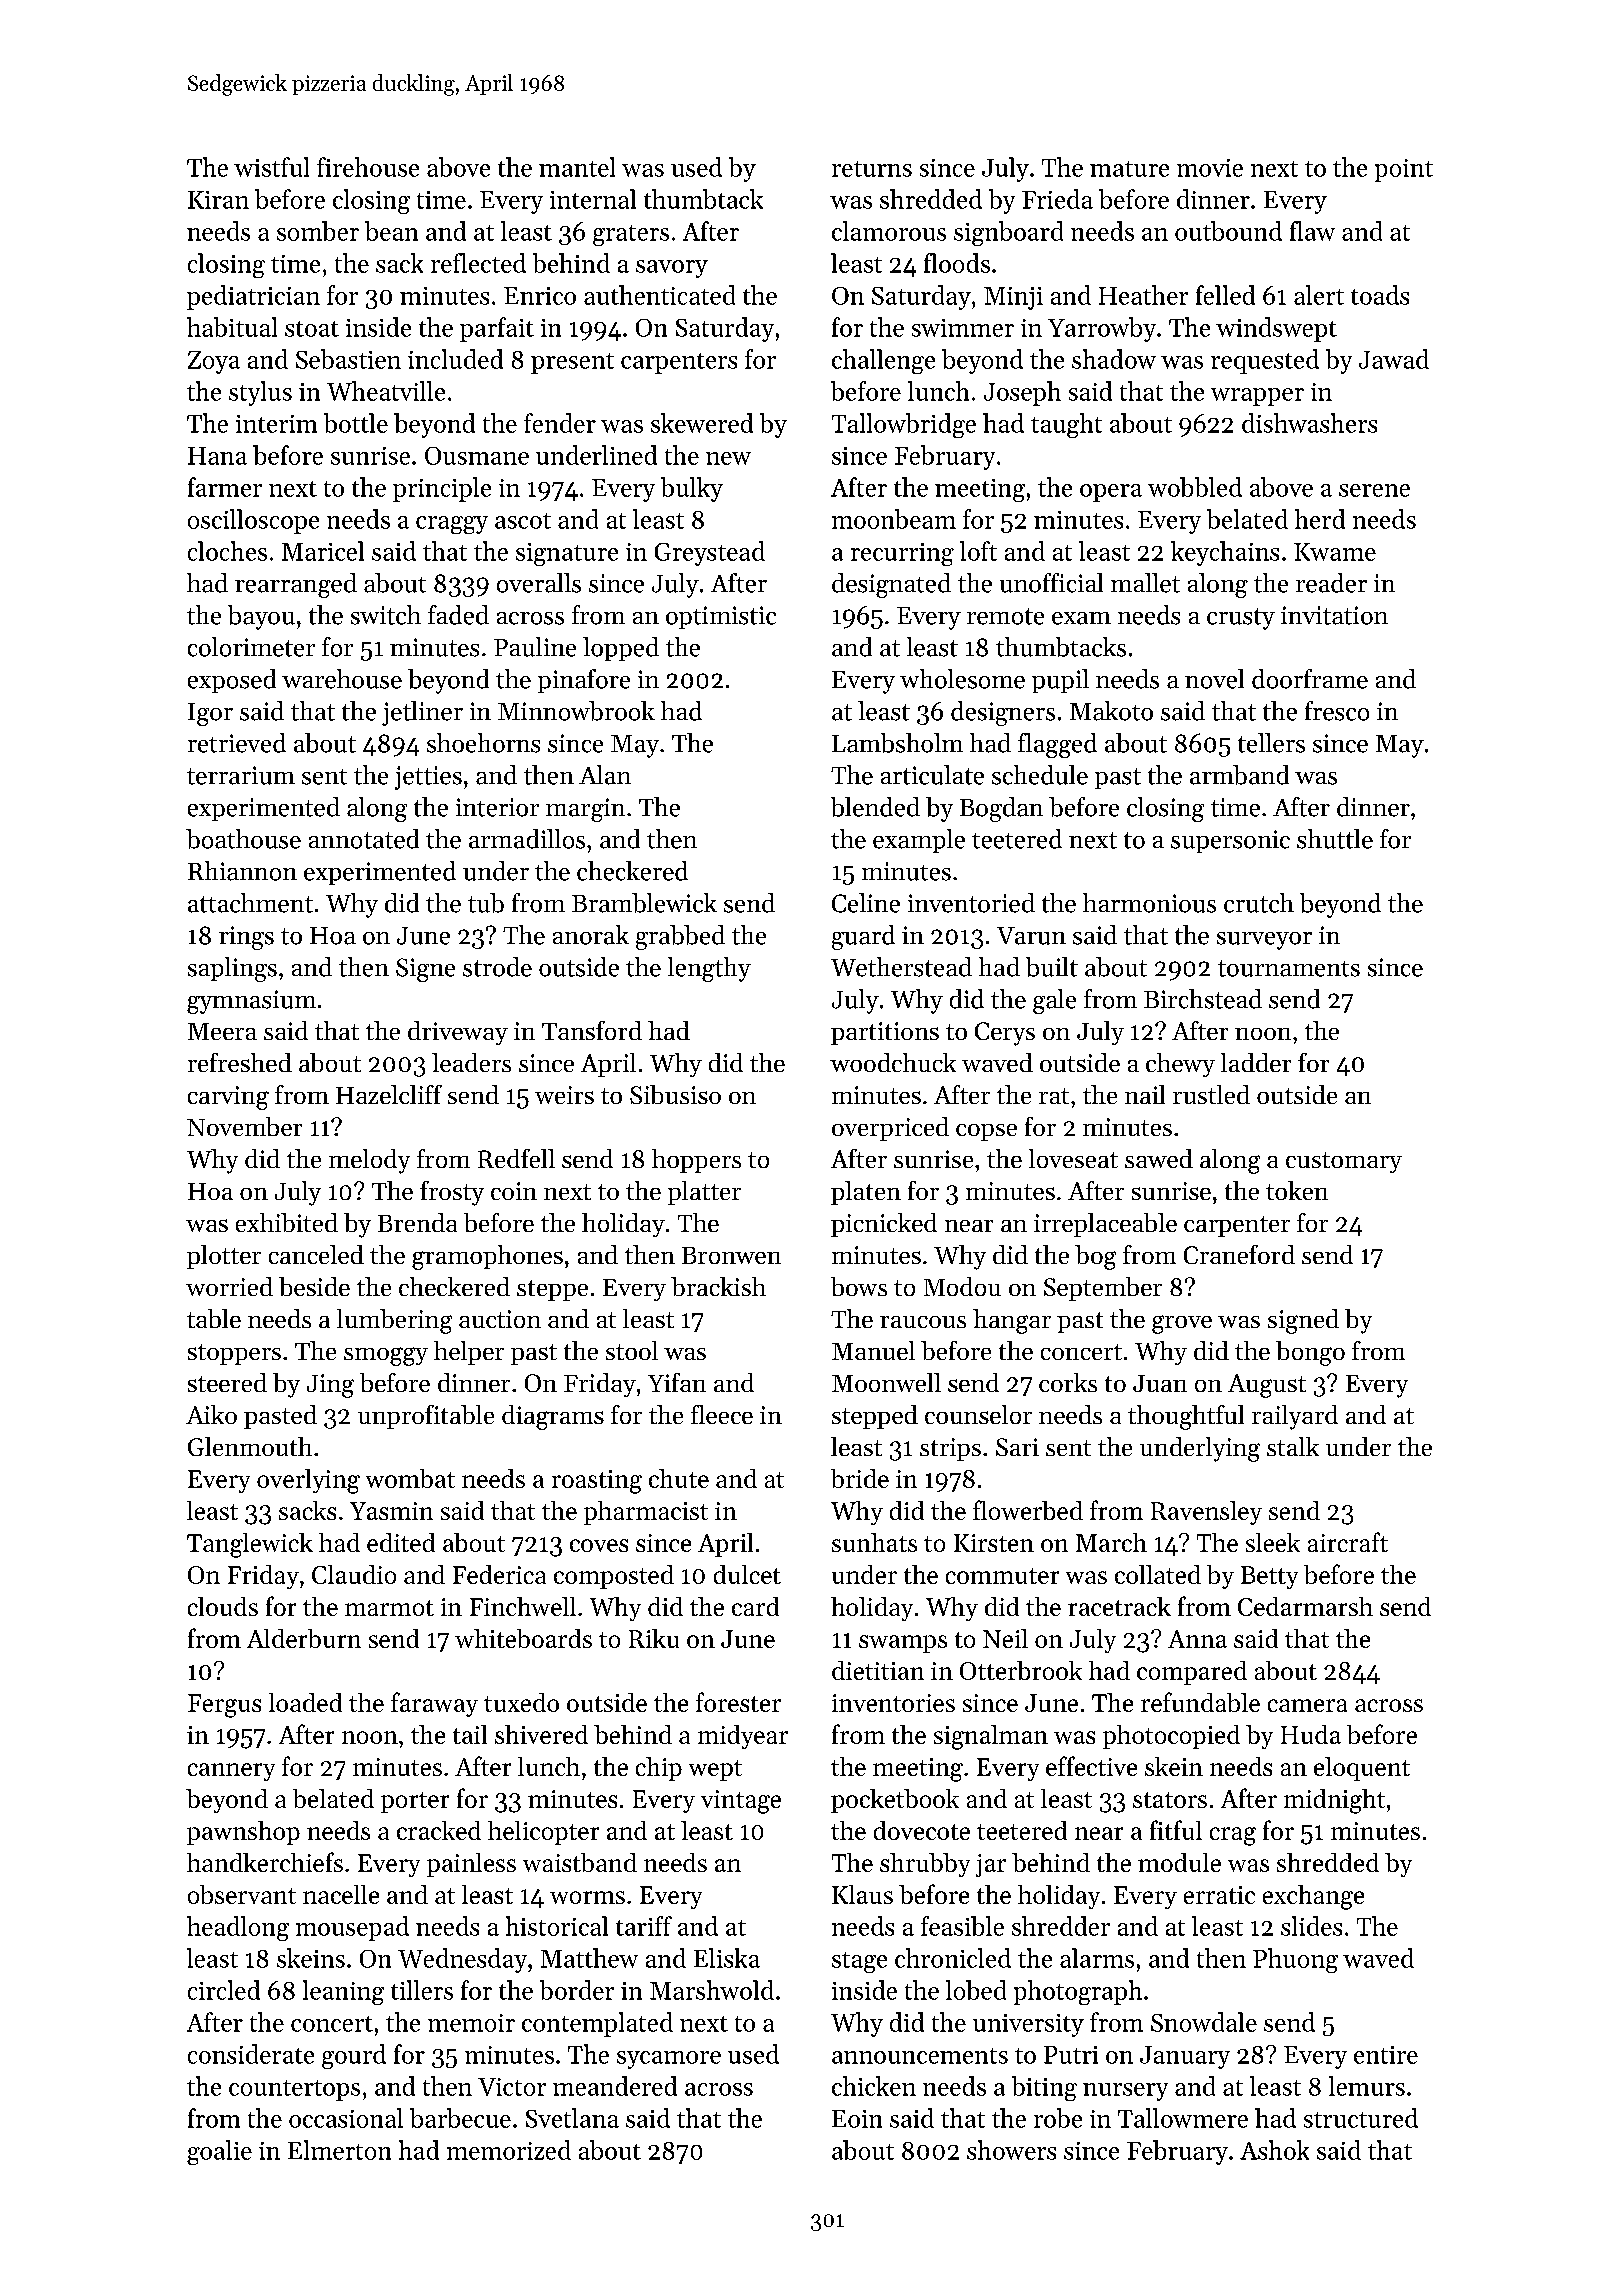 This document has height=2292, width=1620. Describe the element at coordinates (692, 489) in the document. I see `bulky` at that location.
